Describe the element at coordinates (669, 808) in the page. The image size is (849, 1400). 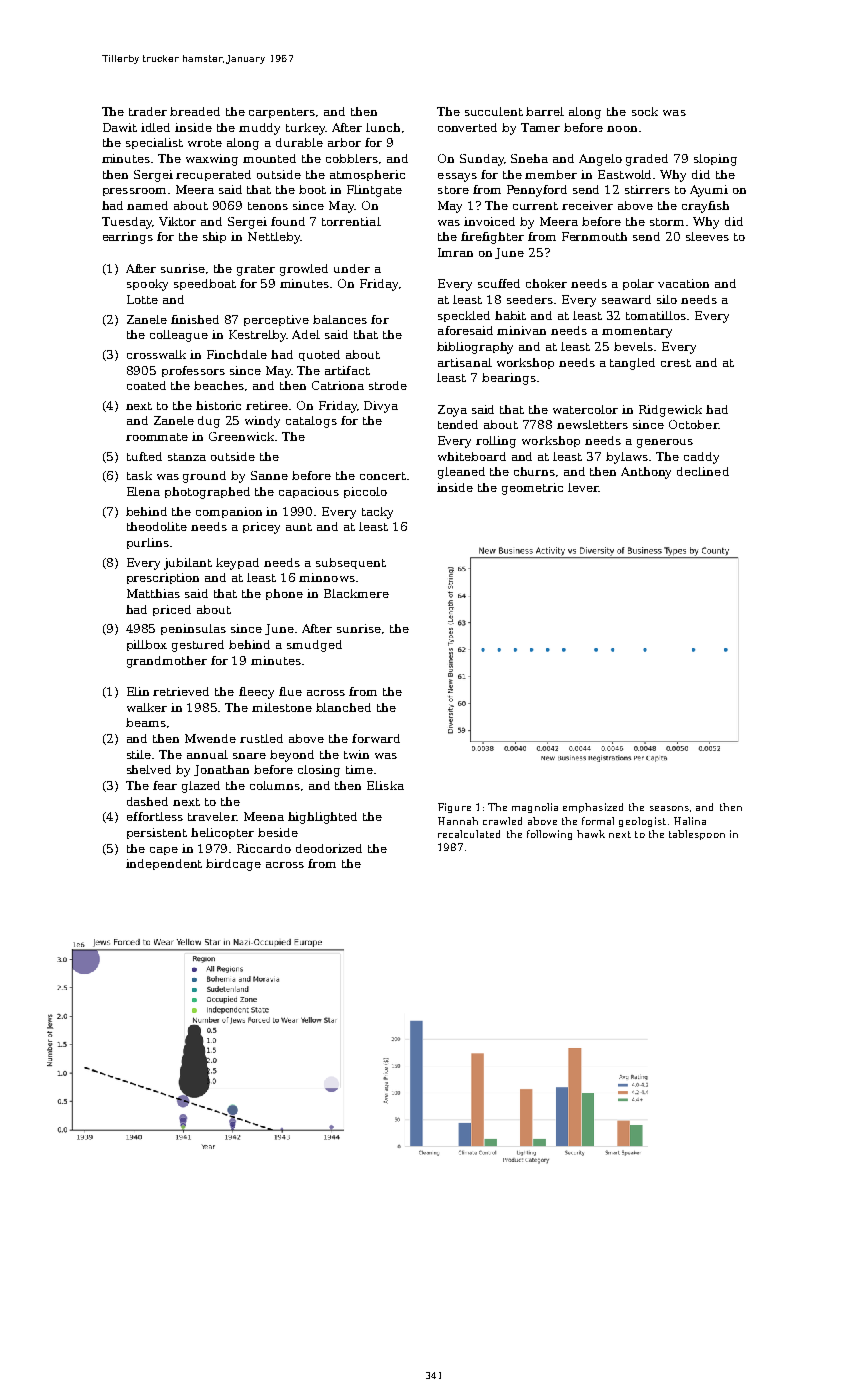
I see `seasons` at that location.
